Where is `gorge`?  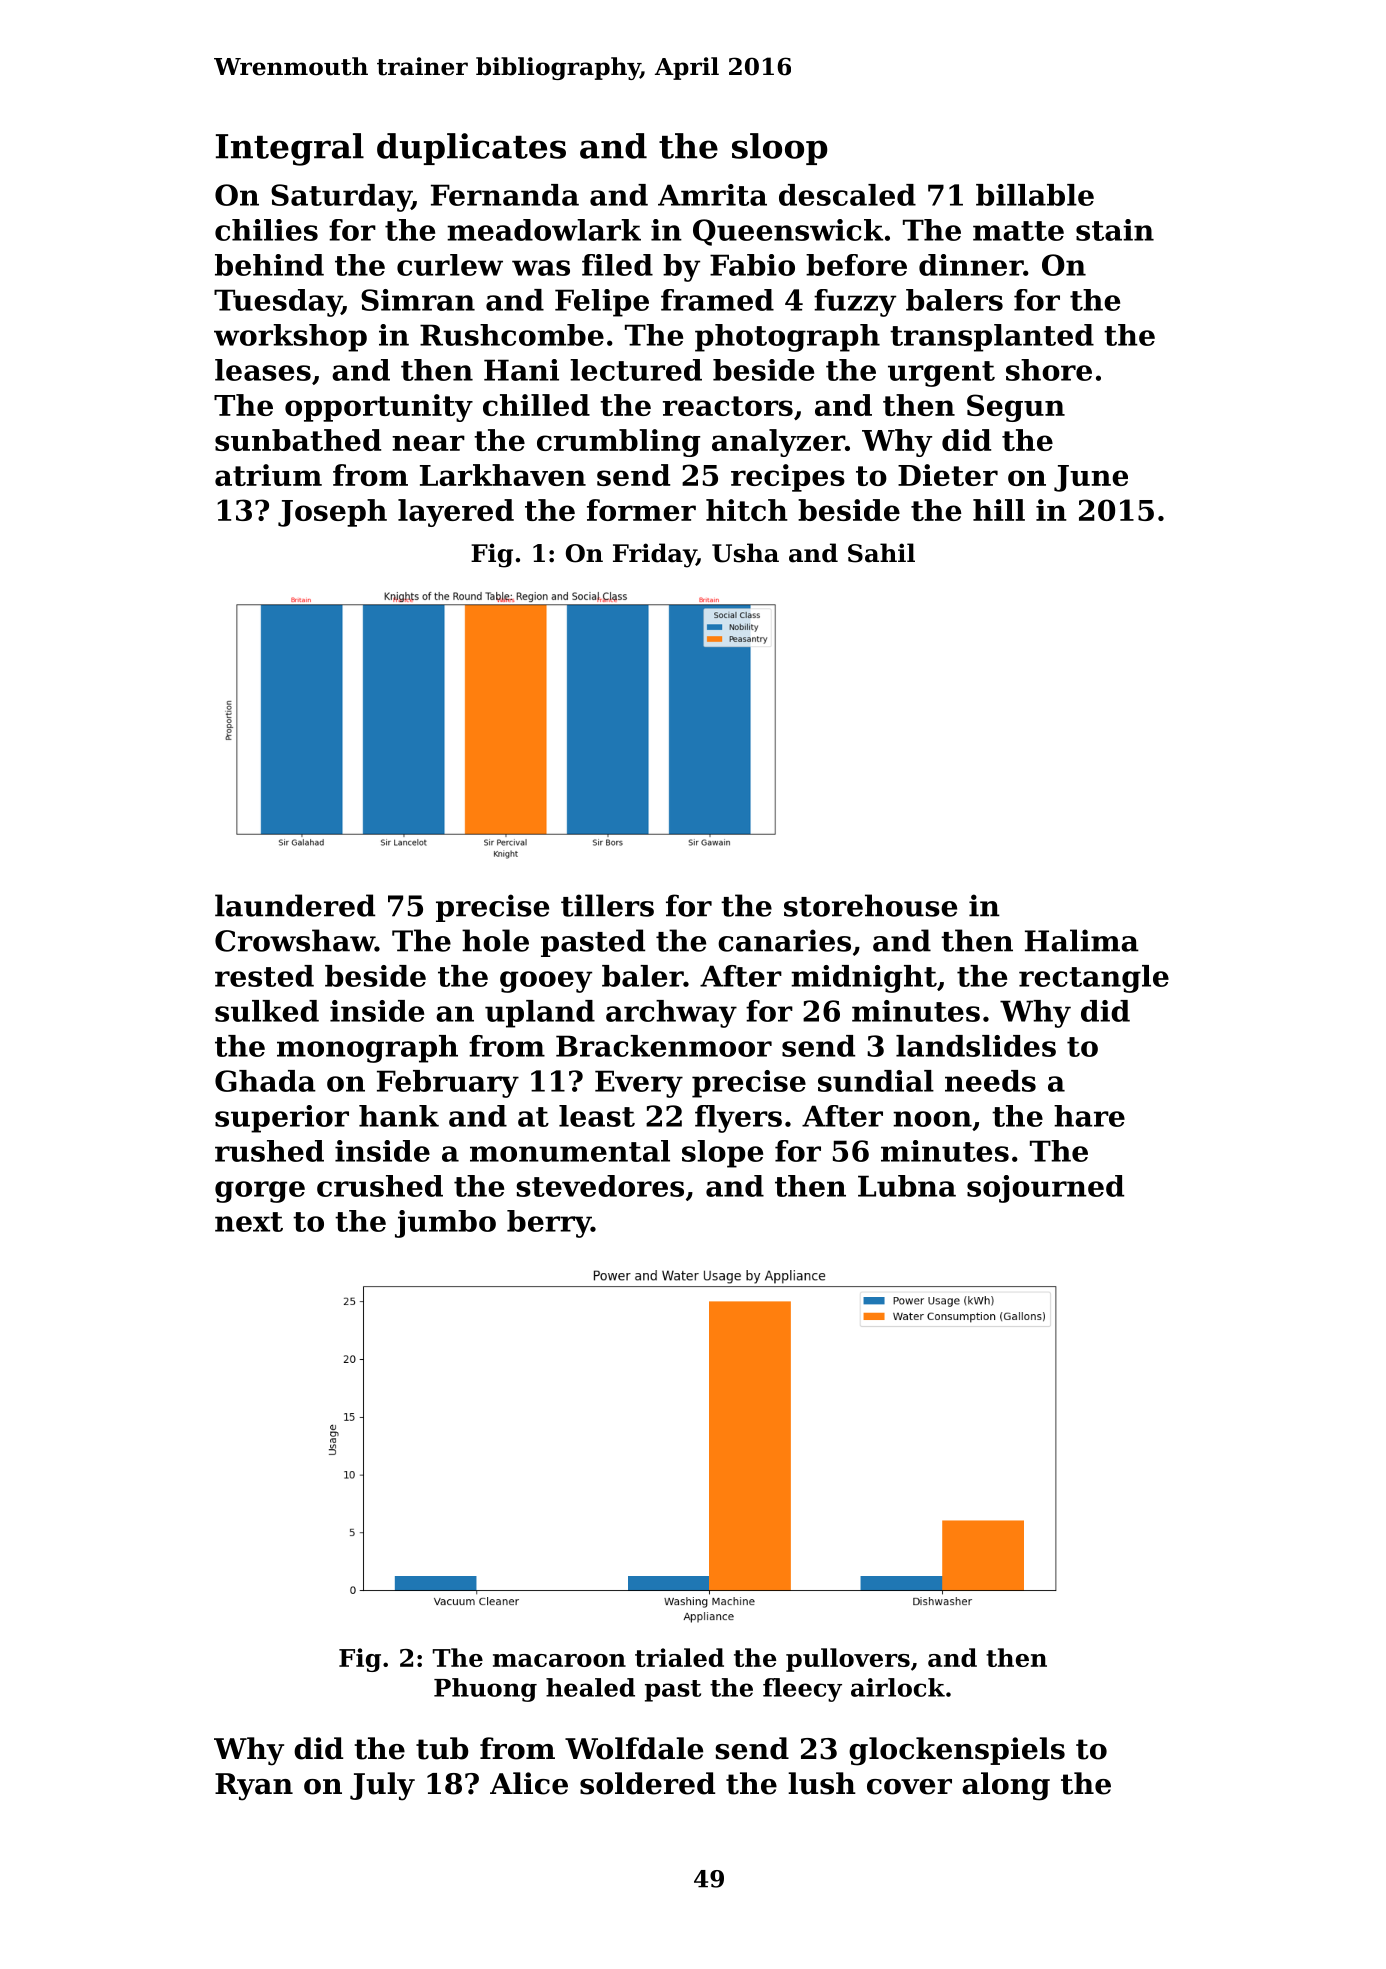
gorge is located at coordinates (260, 1192).
